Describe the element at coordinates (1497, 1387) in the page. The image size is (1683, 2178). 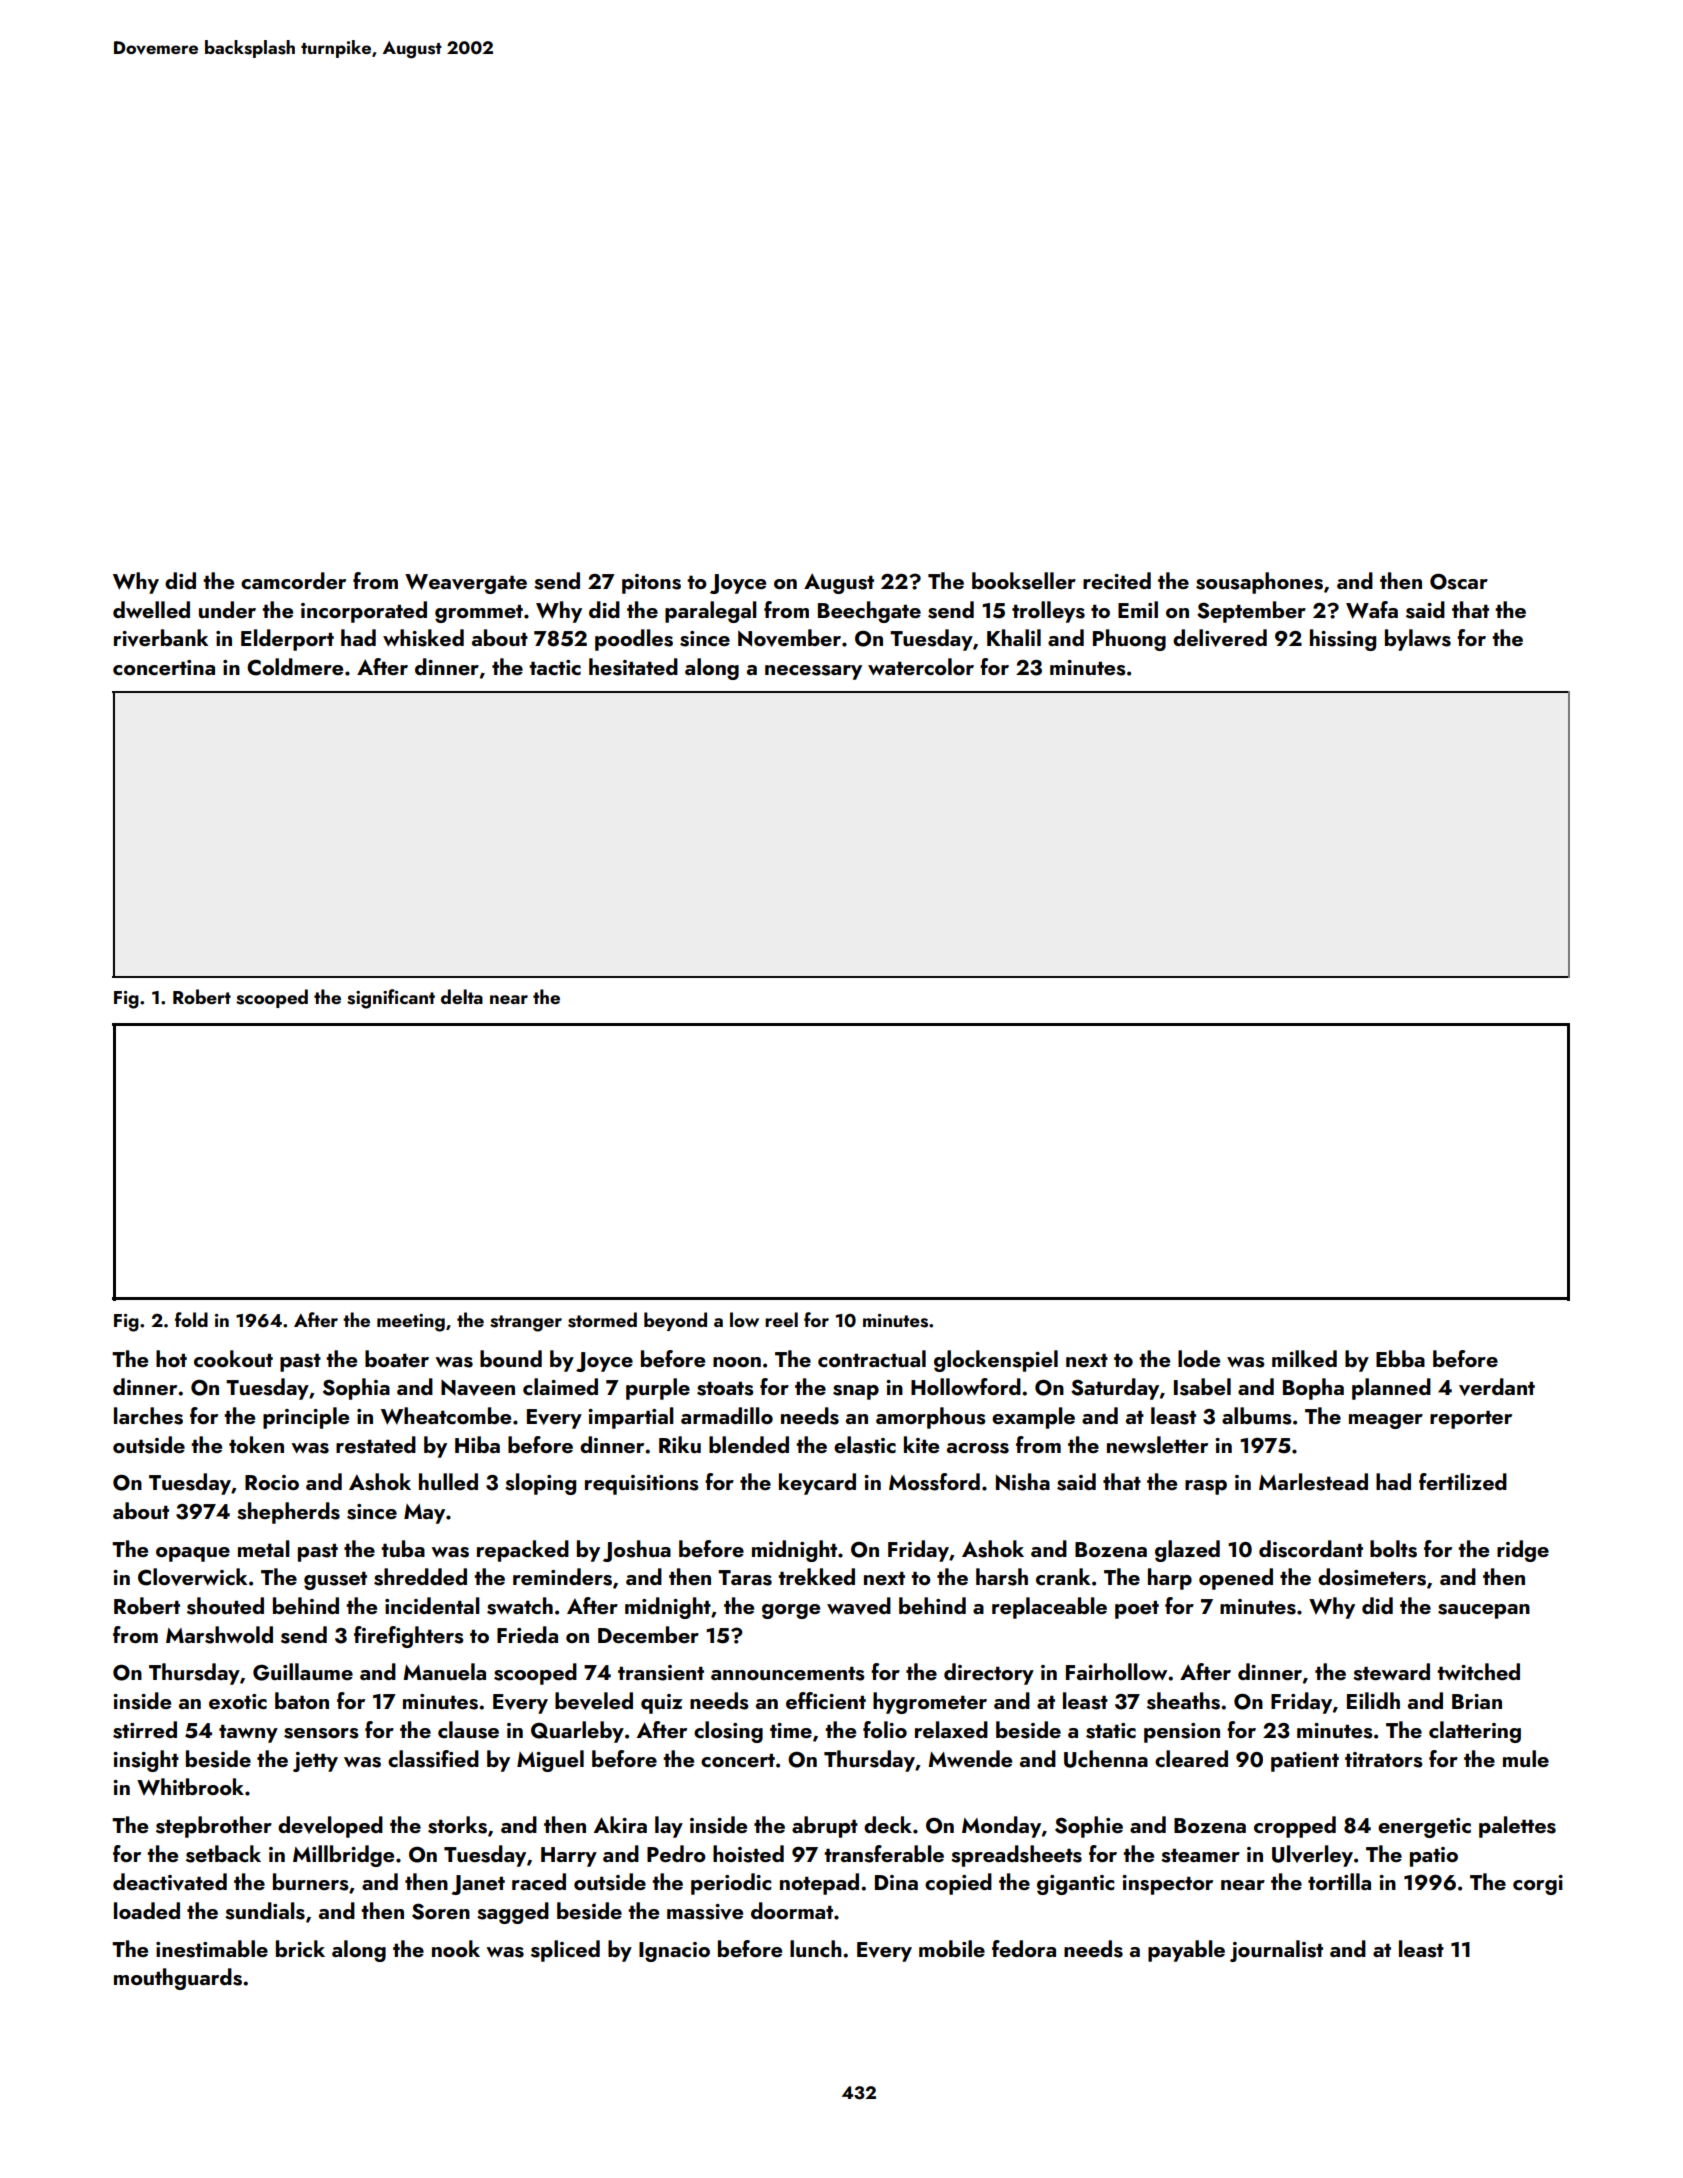
I see `verdant` at that location.
